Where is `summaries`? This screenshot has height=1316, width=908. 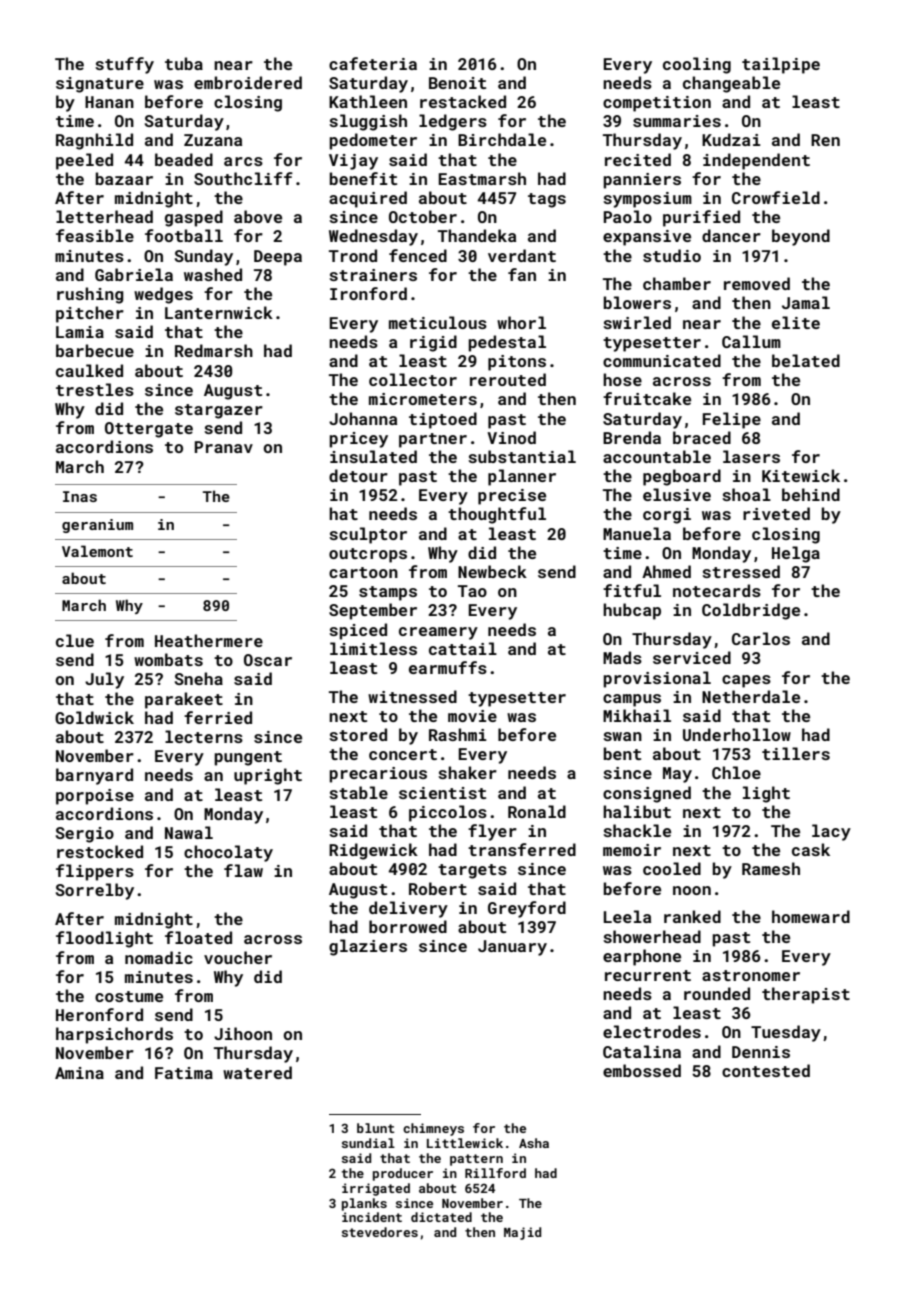 summaries is located at coordinates (677, 121).
